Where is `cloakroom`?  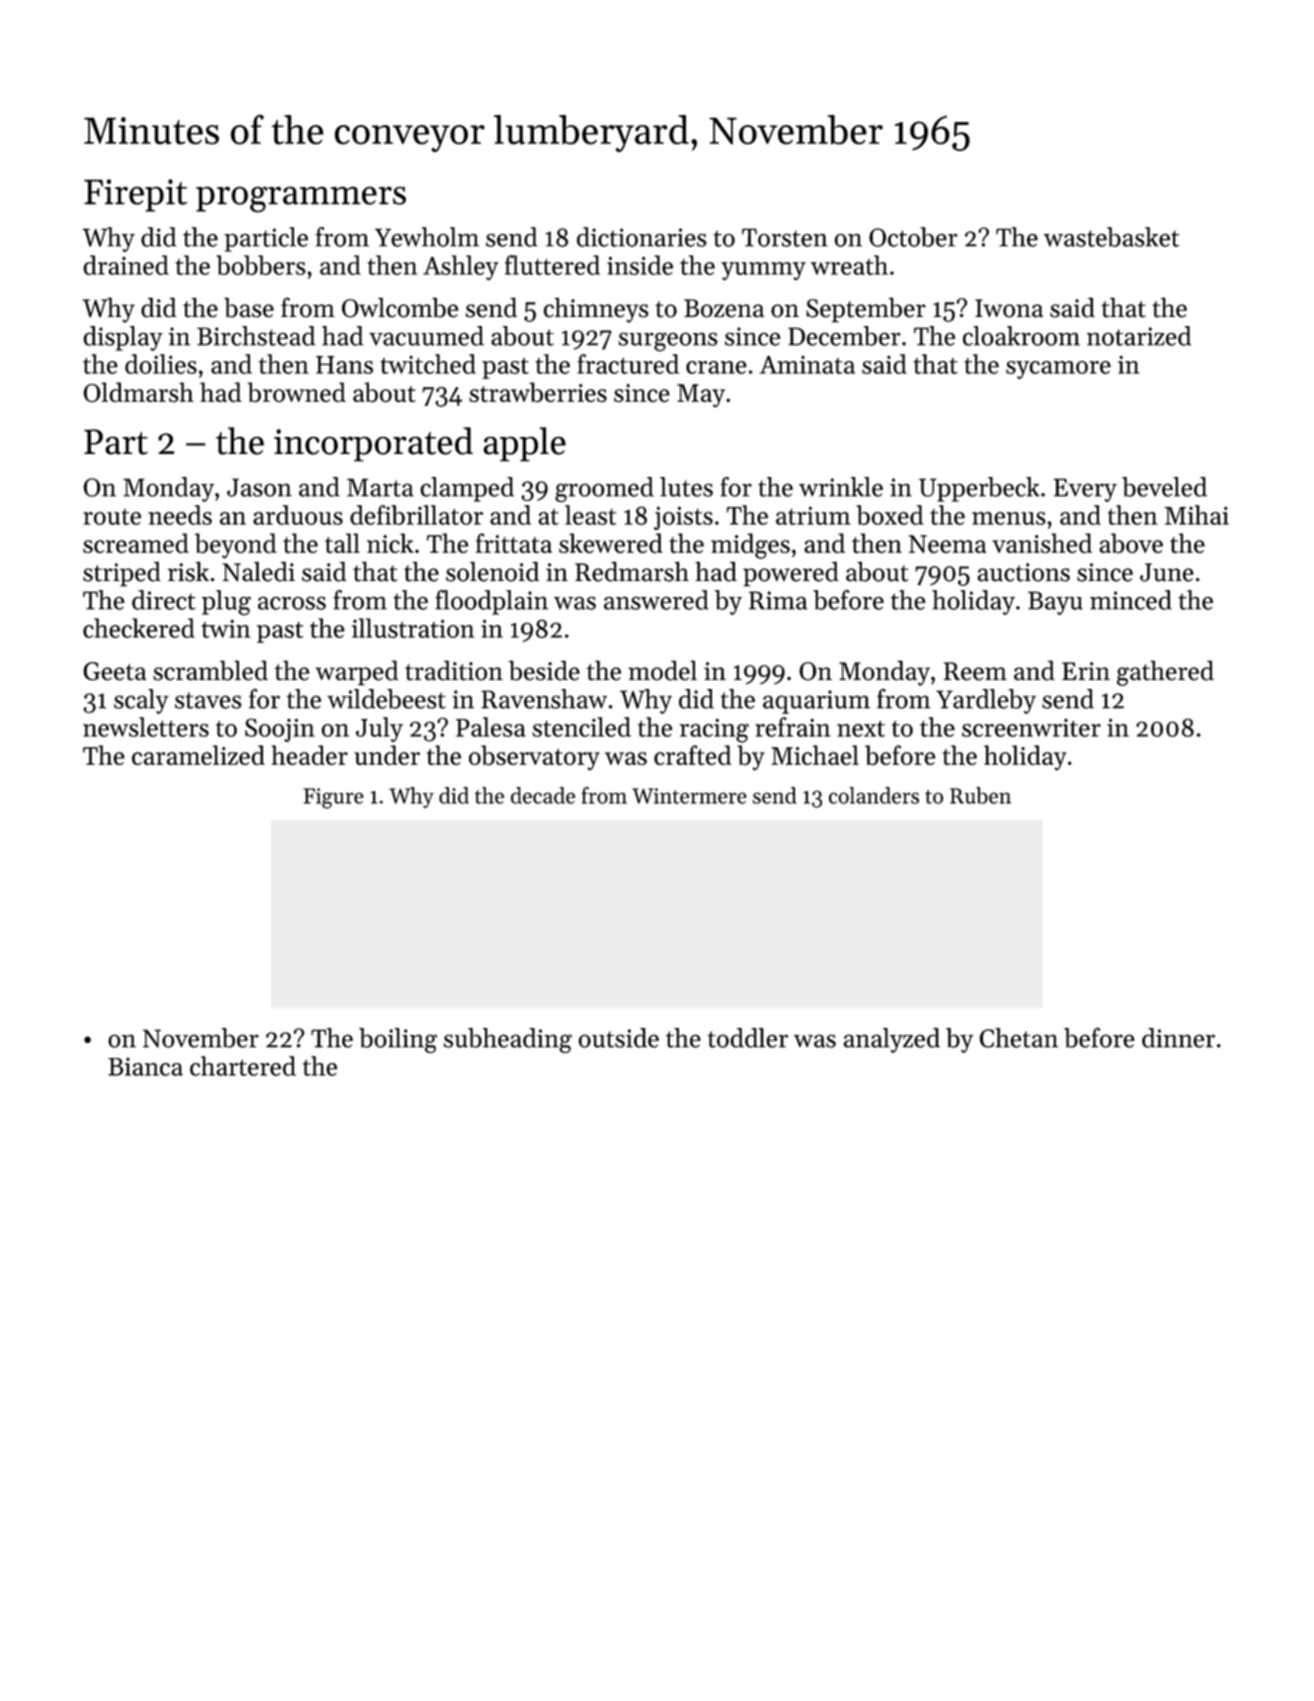
cloakroom is located at coordinates (1021, 336).
